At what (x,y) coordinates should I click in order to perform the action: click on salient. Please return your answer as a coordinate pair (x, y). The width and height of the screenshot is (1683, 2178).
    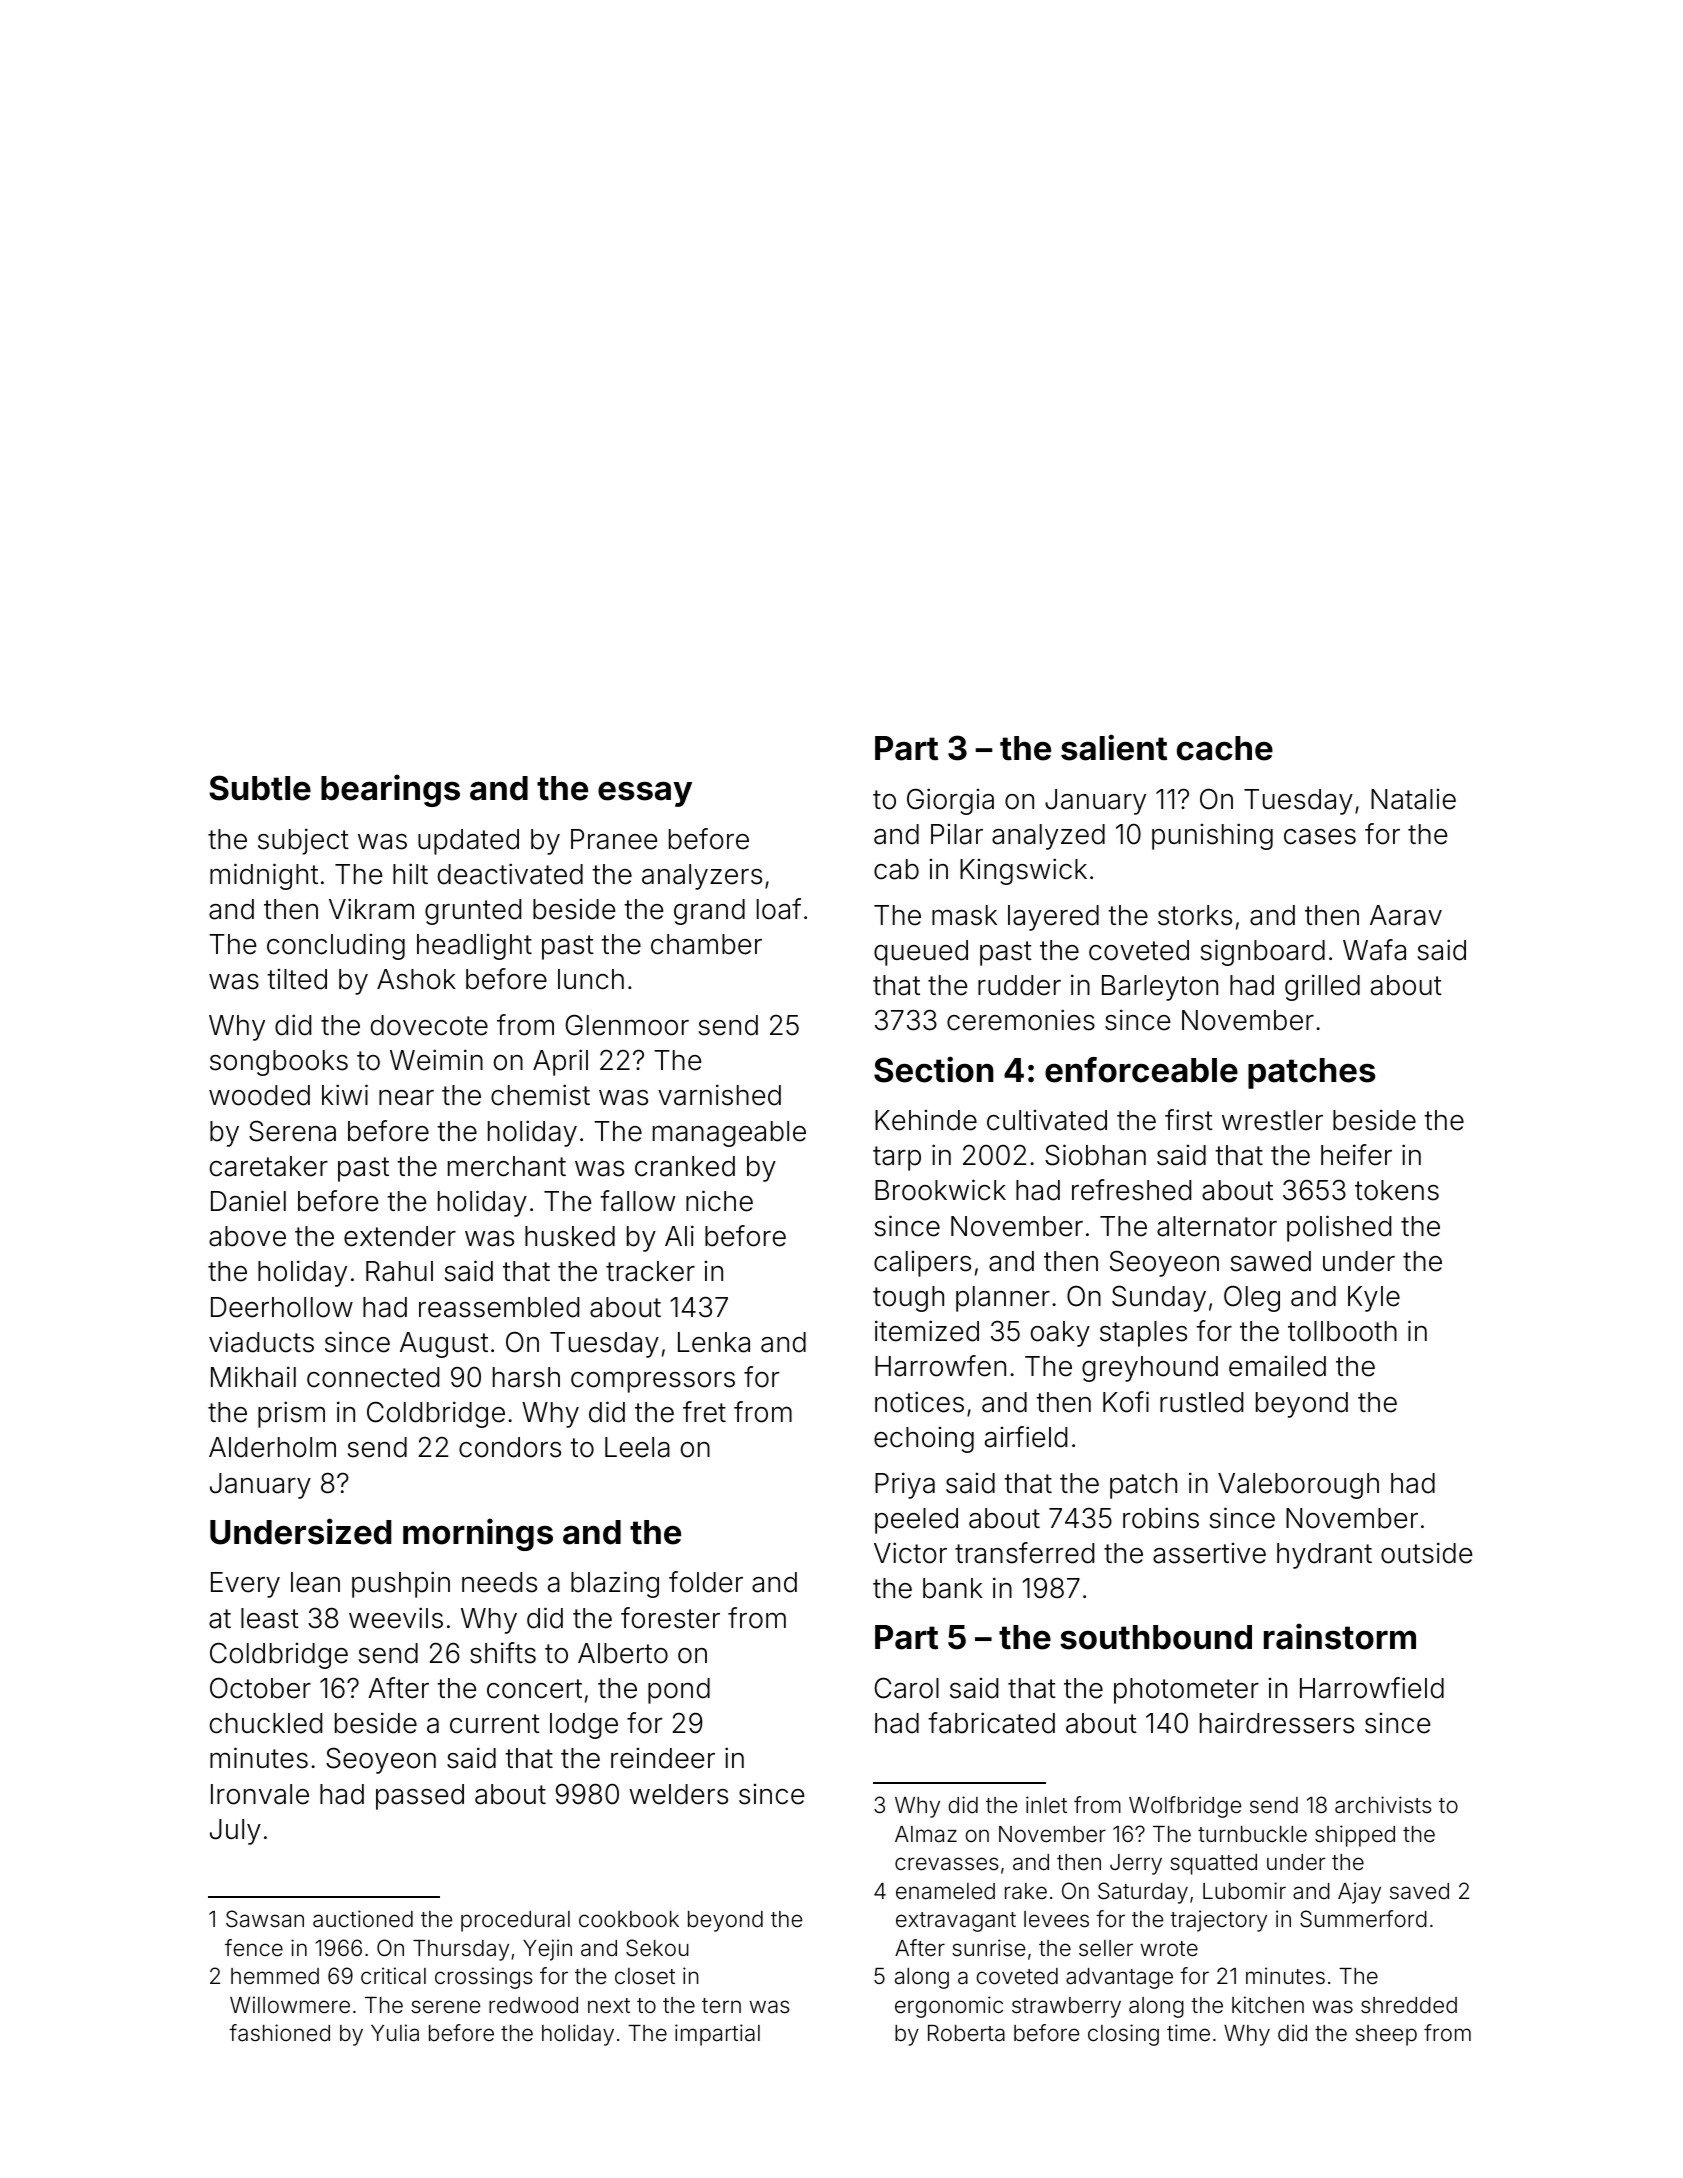
    Looking at the image, I should click on (1114, 747).
